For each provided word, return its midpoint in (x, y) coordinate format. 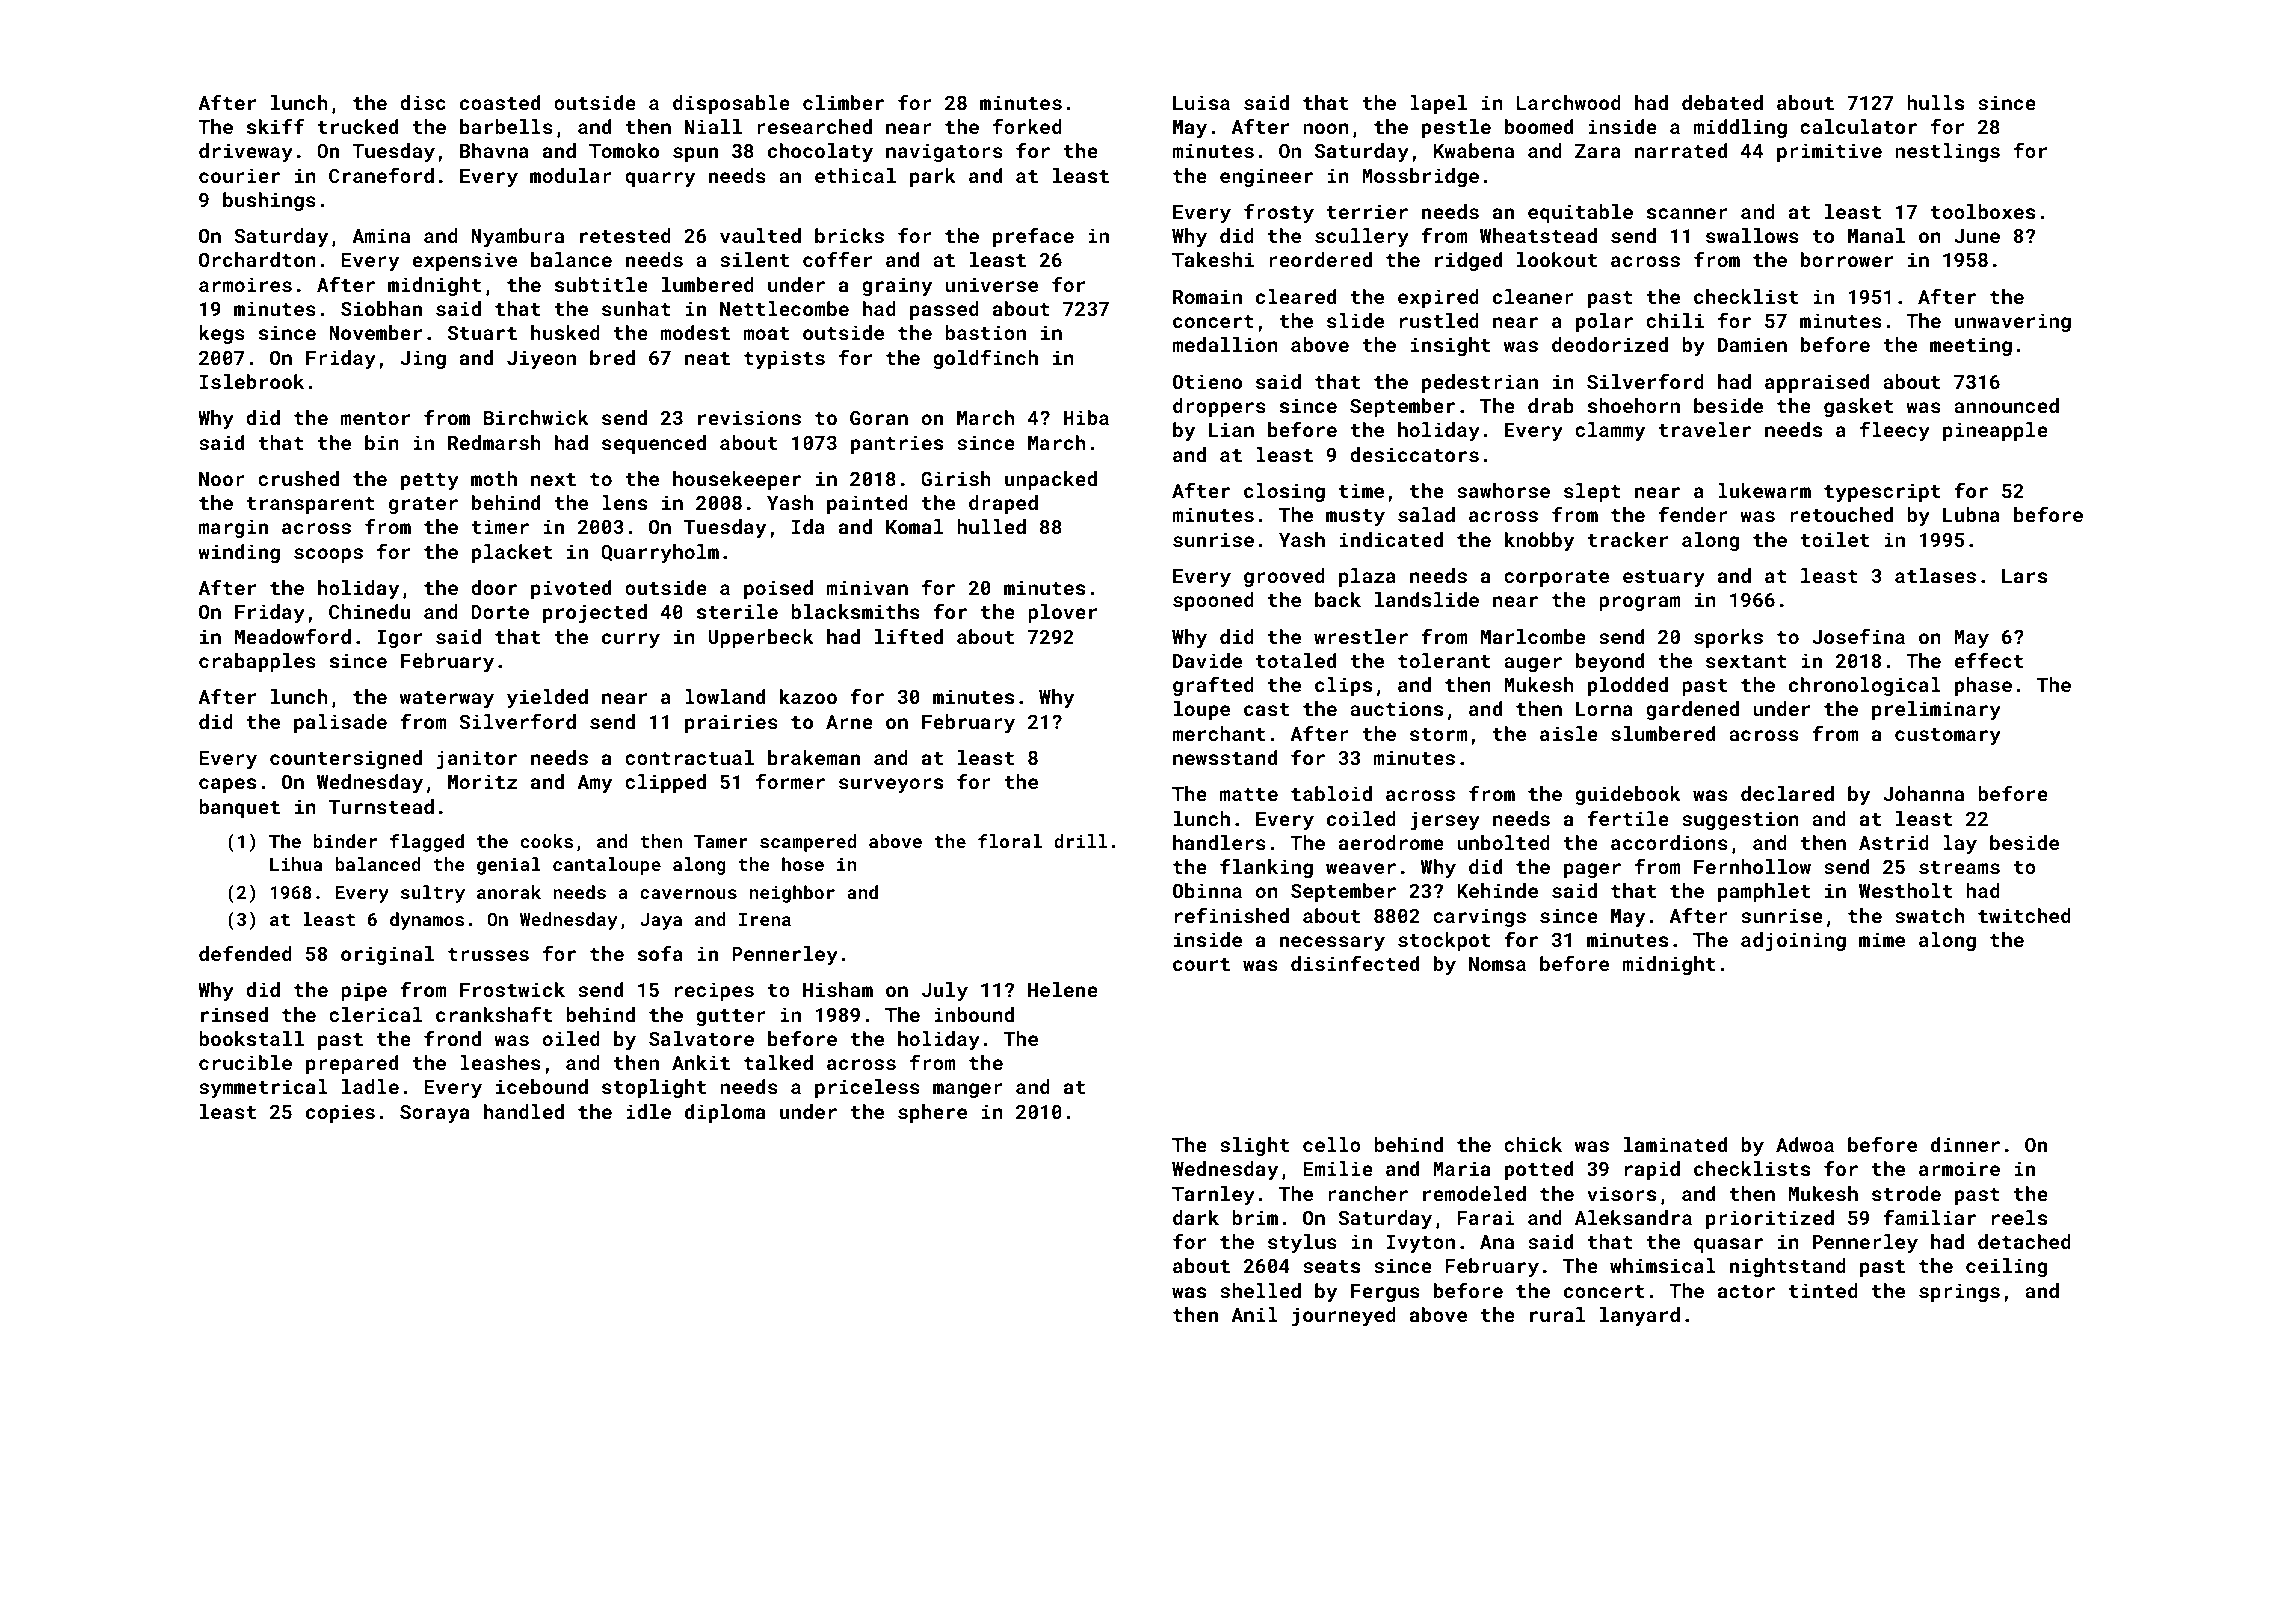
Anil (1254, 1314)
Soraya (434, 1114)
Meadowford (293, 636)
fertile (1628, 818)
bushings (269, 201)
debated (1722, 102)
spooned (1213, 601)
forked (1027, 126)
